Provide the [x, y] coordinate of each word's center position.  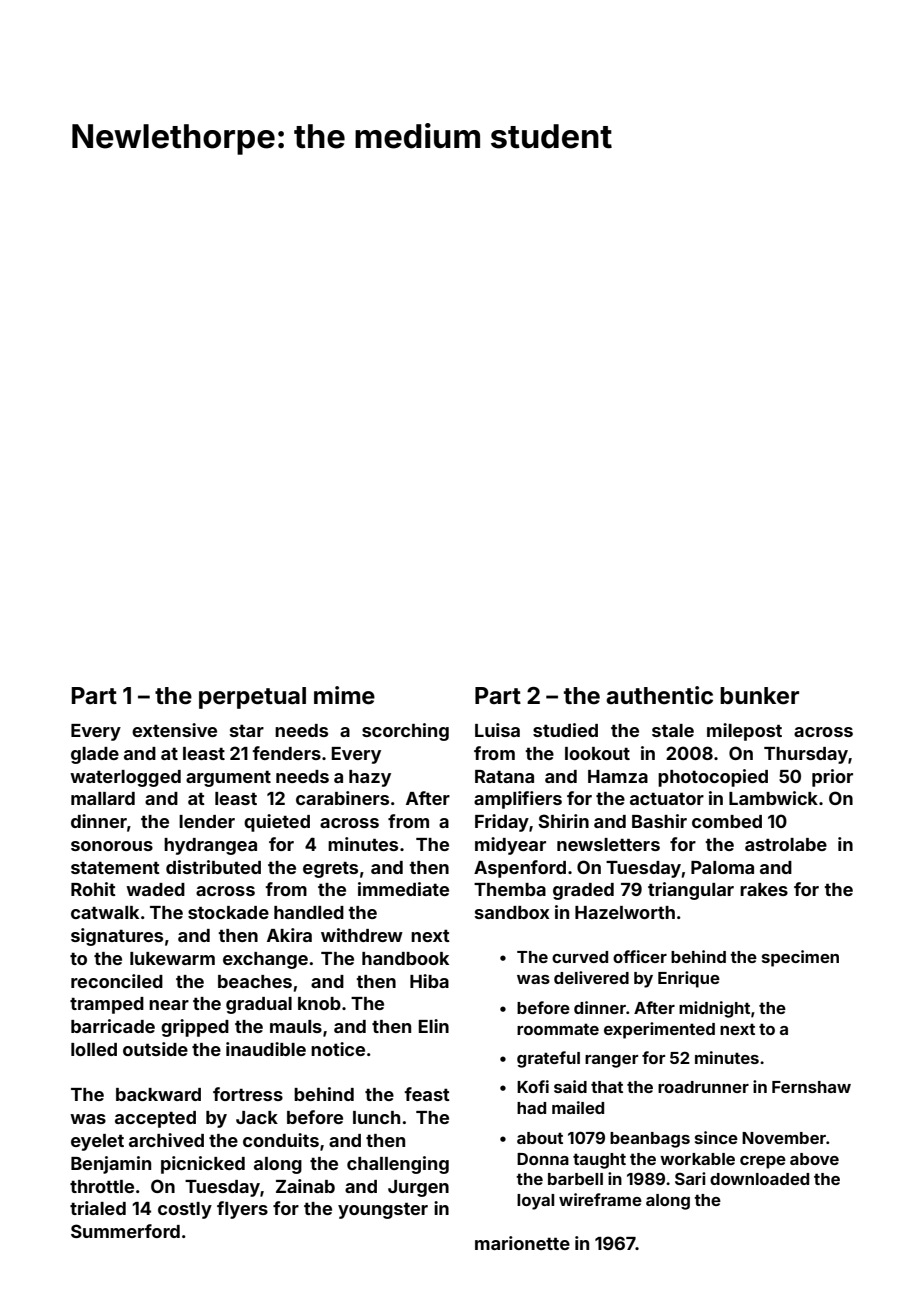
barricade [113, 1026]
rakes [764, 889]
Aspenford [520, 869]
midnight [714, 1009]
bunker [759, 696]
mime [344, 695]
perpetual [252, 698]
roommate [558, 1029]
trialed [98, 1208]
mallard [103, 798]
